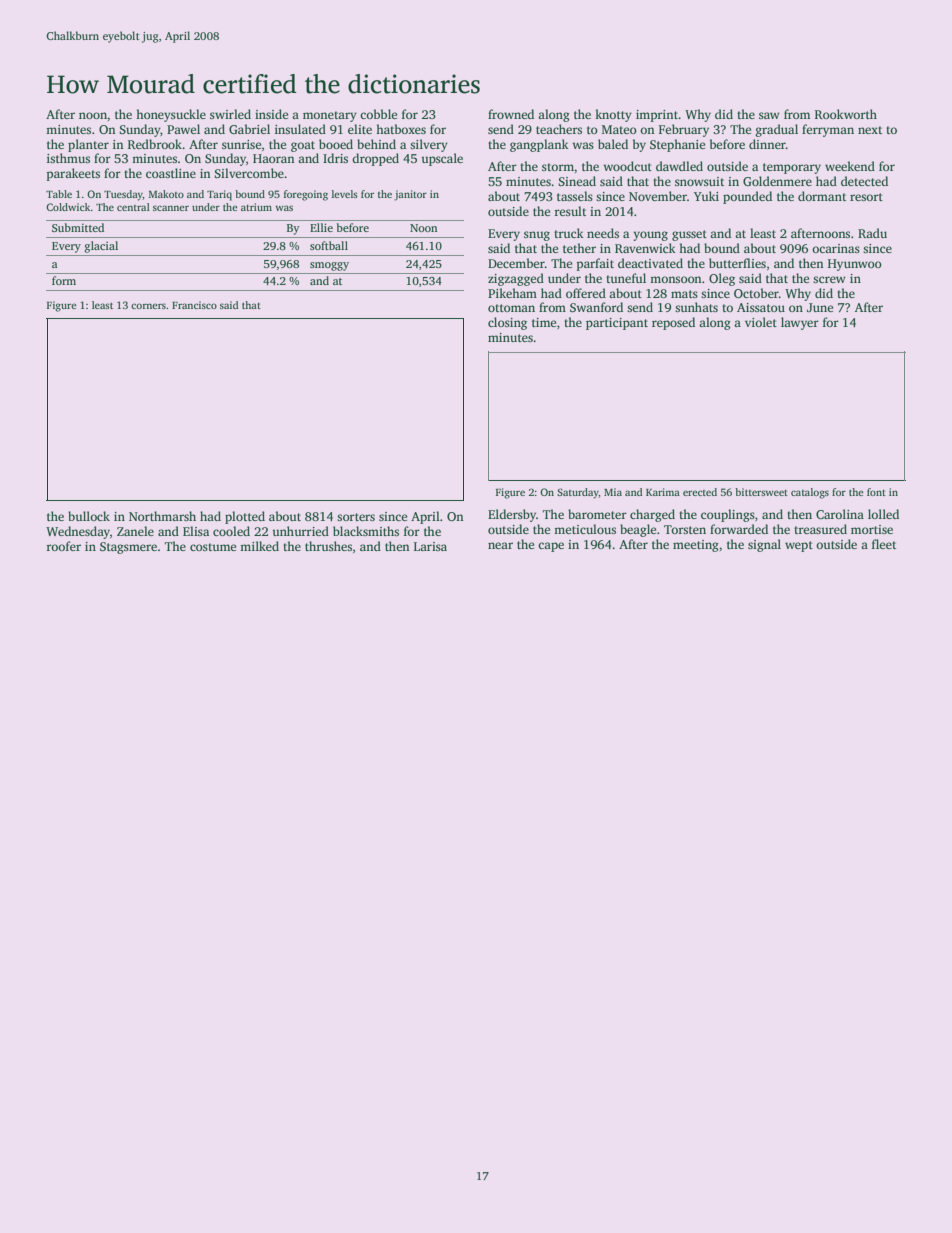 This screenshot has height=1233, width=952. I want to click on monsoon, so click(676, 279).
